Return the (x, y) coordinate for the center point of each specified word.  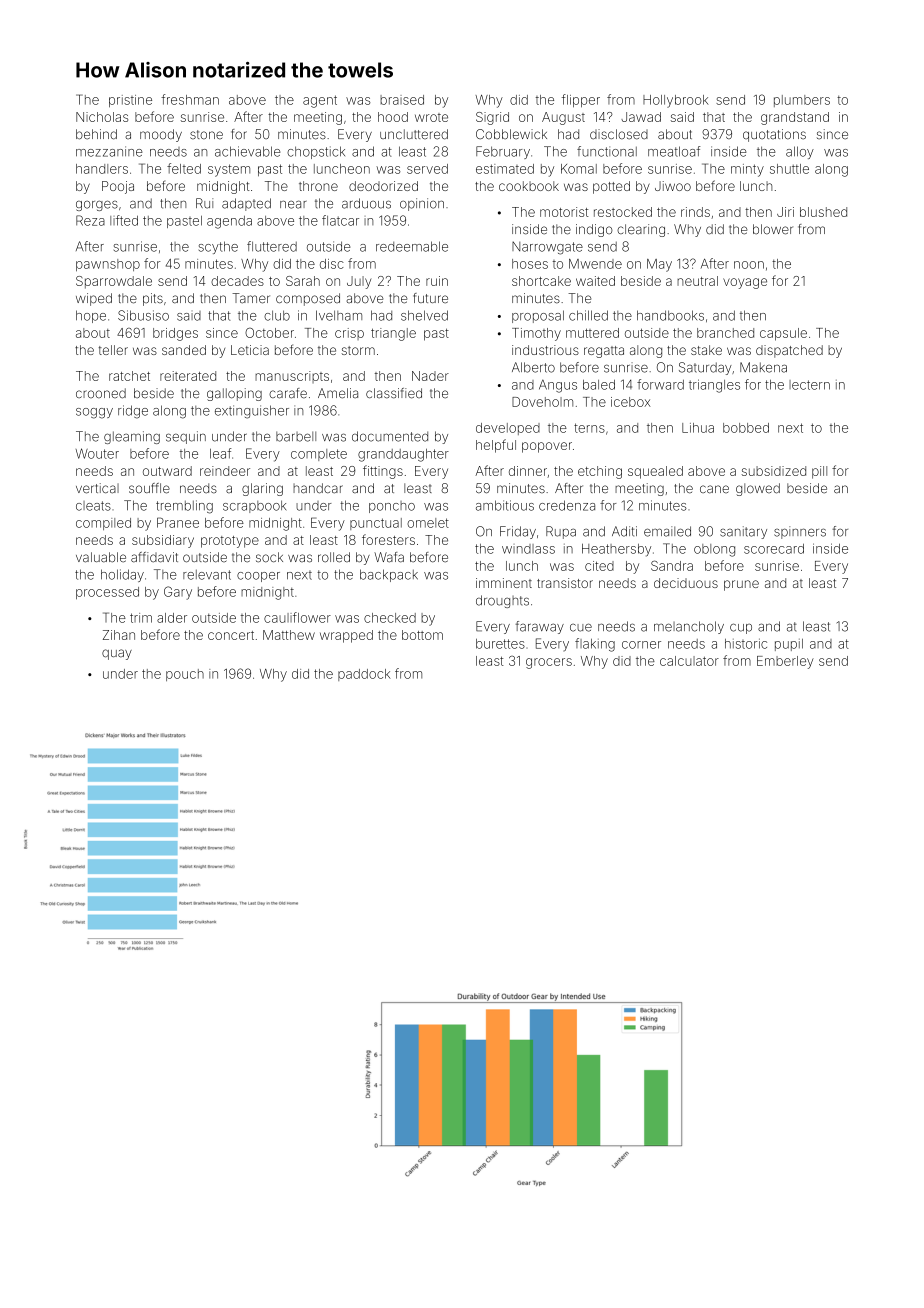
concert (231, 635)
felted (184, 168)
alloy (800, 152)
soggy (94, 413)
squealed (655, 472)
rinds (695, 212)
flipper (581, 100)
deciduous (686, 583)
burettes (500, 644)
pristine (130, 101)
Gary (178, 593)
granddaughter (403, 455)
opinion (422, 204)
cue (581, 627)
